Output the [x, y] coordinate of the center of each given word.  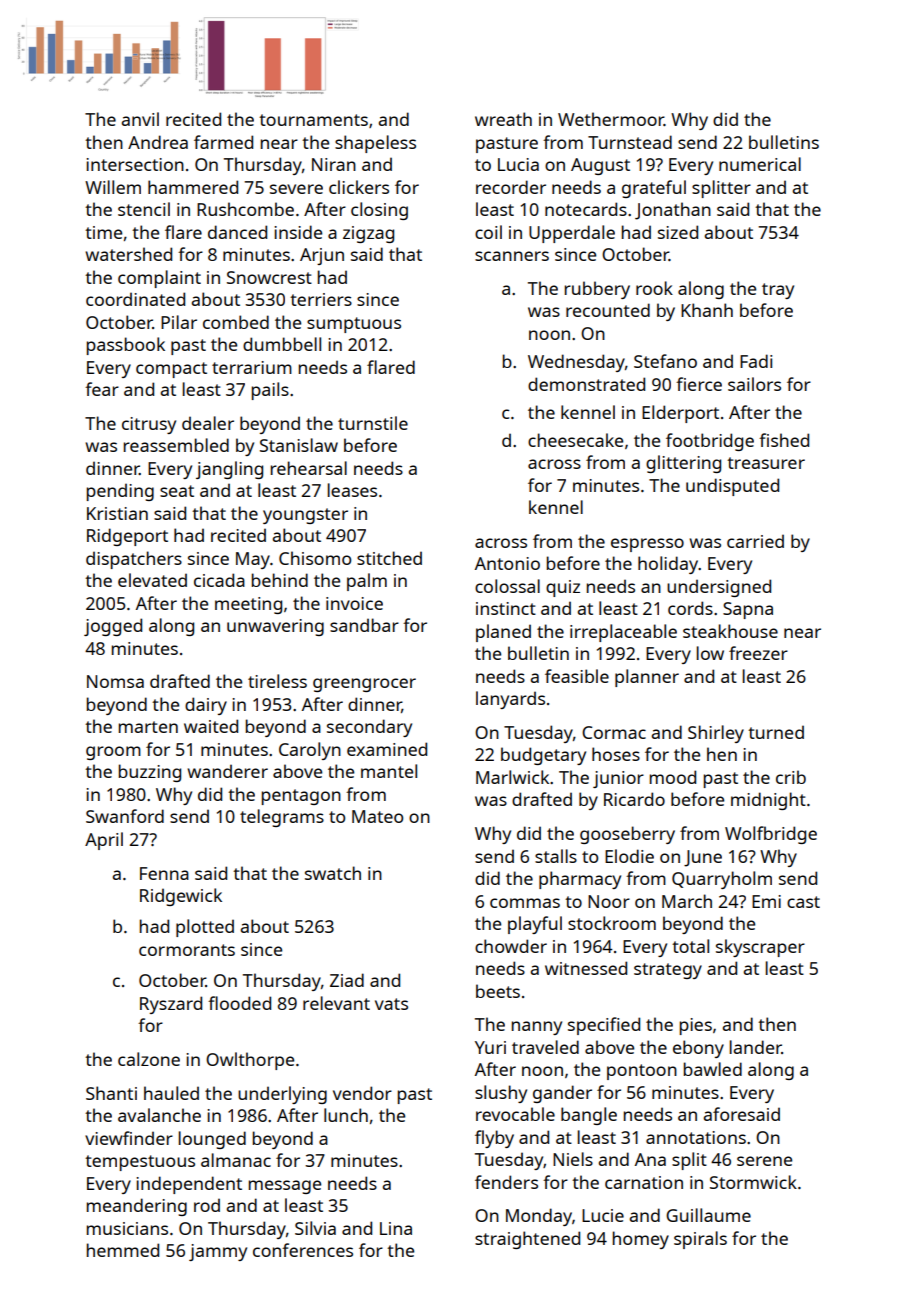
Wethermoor [611, 119]
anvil [140, 119]
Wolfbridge [771, 835]
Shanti [111, 1093]
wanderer [227, 771]
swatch [333, 873]
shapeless [375, 144]
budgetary [543, 756]
